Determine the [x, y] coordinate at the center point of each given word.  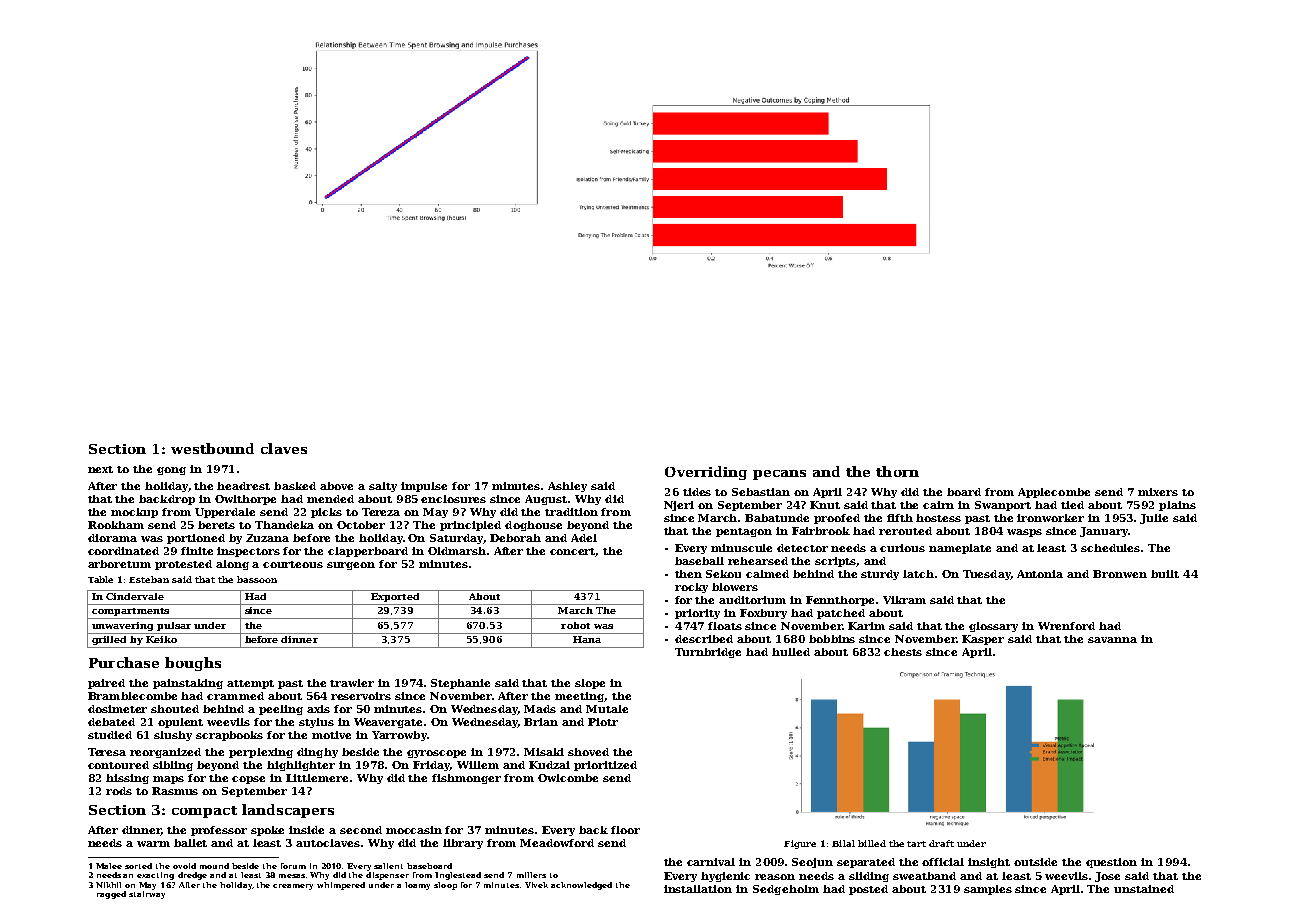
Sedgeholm [786, 890]
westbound [212, 448]
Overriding [706, 473]
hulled [791, 652]
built [1165, 574]
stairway [147, 895]
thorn [897, 471]
